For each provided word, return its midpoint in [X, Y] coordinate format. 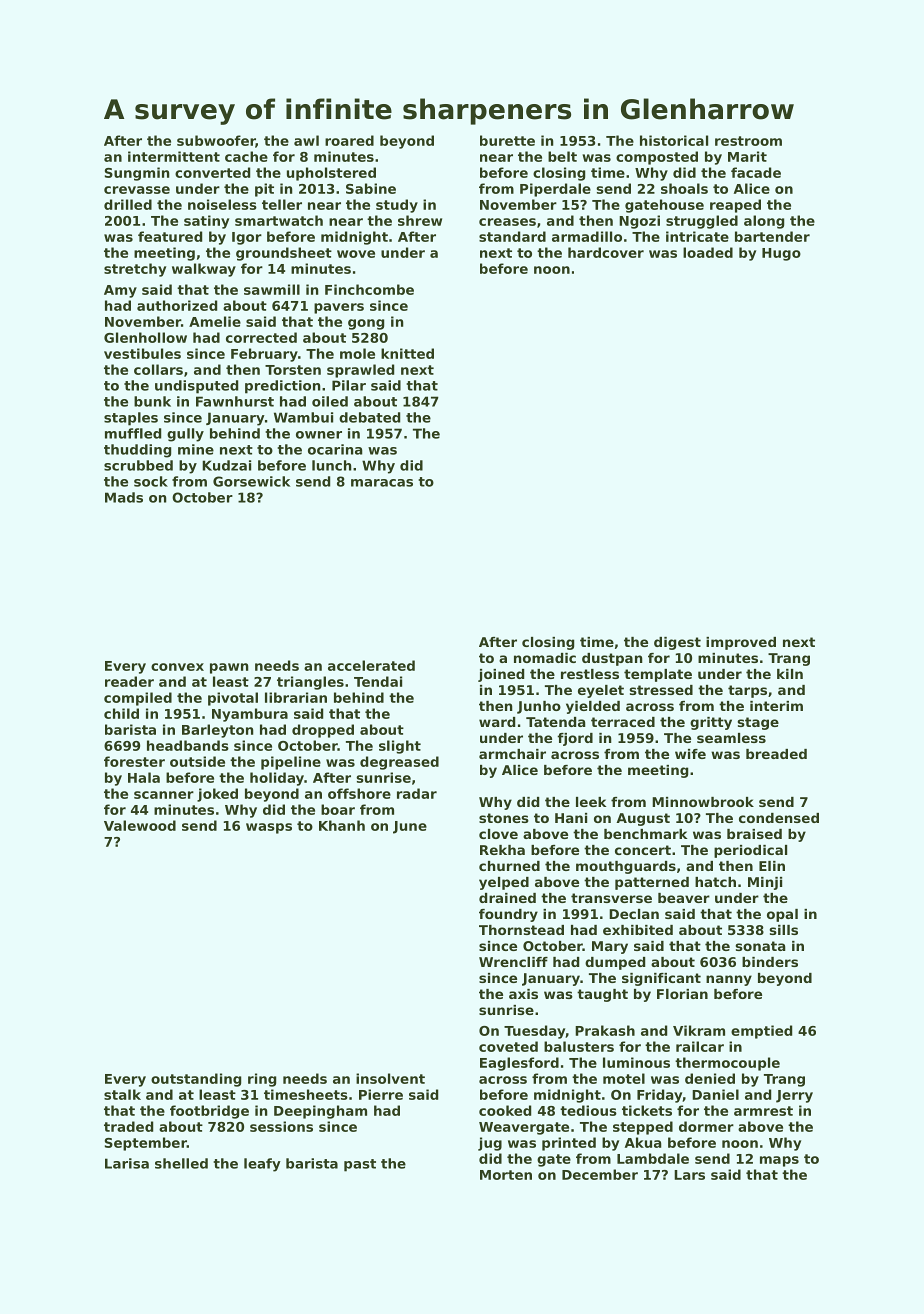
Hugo [781, 254]
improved [741, 643]
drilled [128, 204]
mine [196, 449]
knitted [407, 353]
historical [674, 140]
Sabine [371, 188]
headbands [188, 745]
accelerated [371, 665]
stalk [122, 1094]
